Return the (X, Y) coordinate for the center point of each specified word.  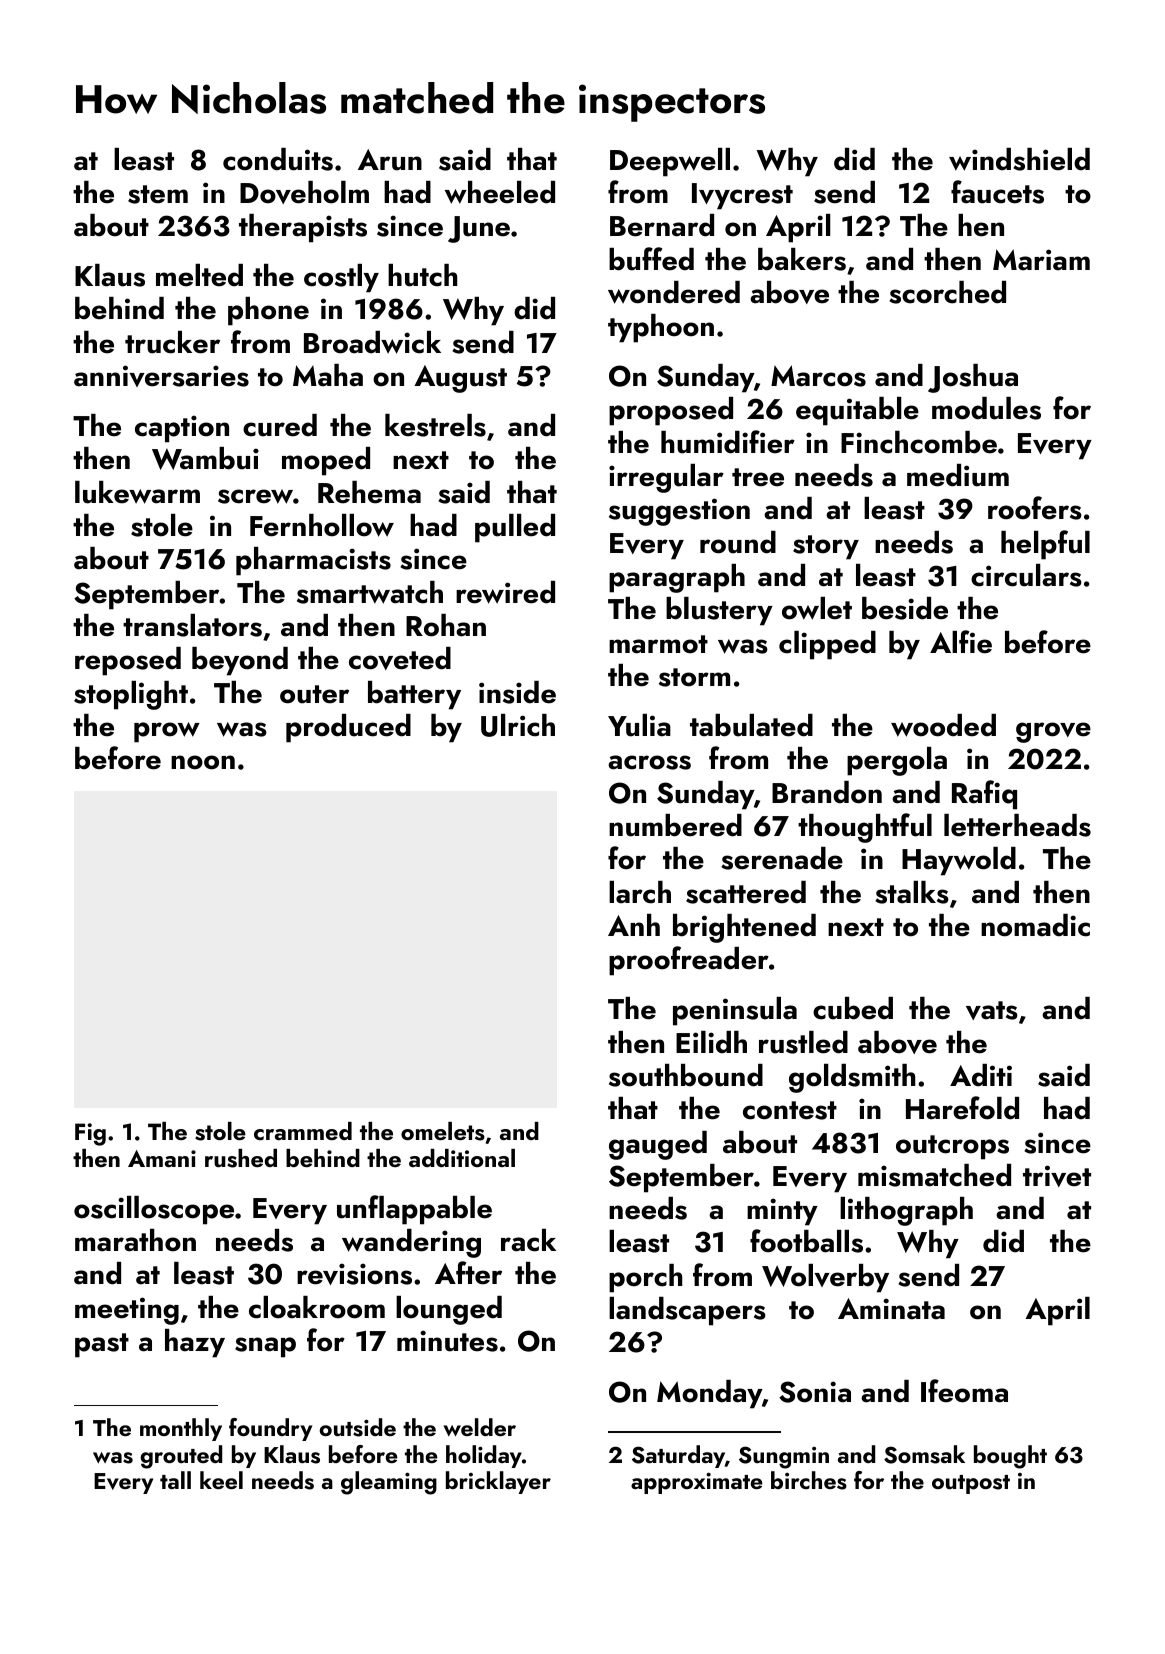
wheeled (500, 192)
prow (167, 732)
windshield (1019, 159)
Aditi (981, 1075)
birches (809, 1480)
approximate (697, 1483)
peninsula (735, 1011)
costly (341, 278)
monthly (181, 1429)
